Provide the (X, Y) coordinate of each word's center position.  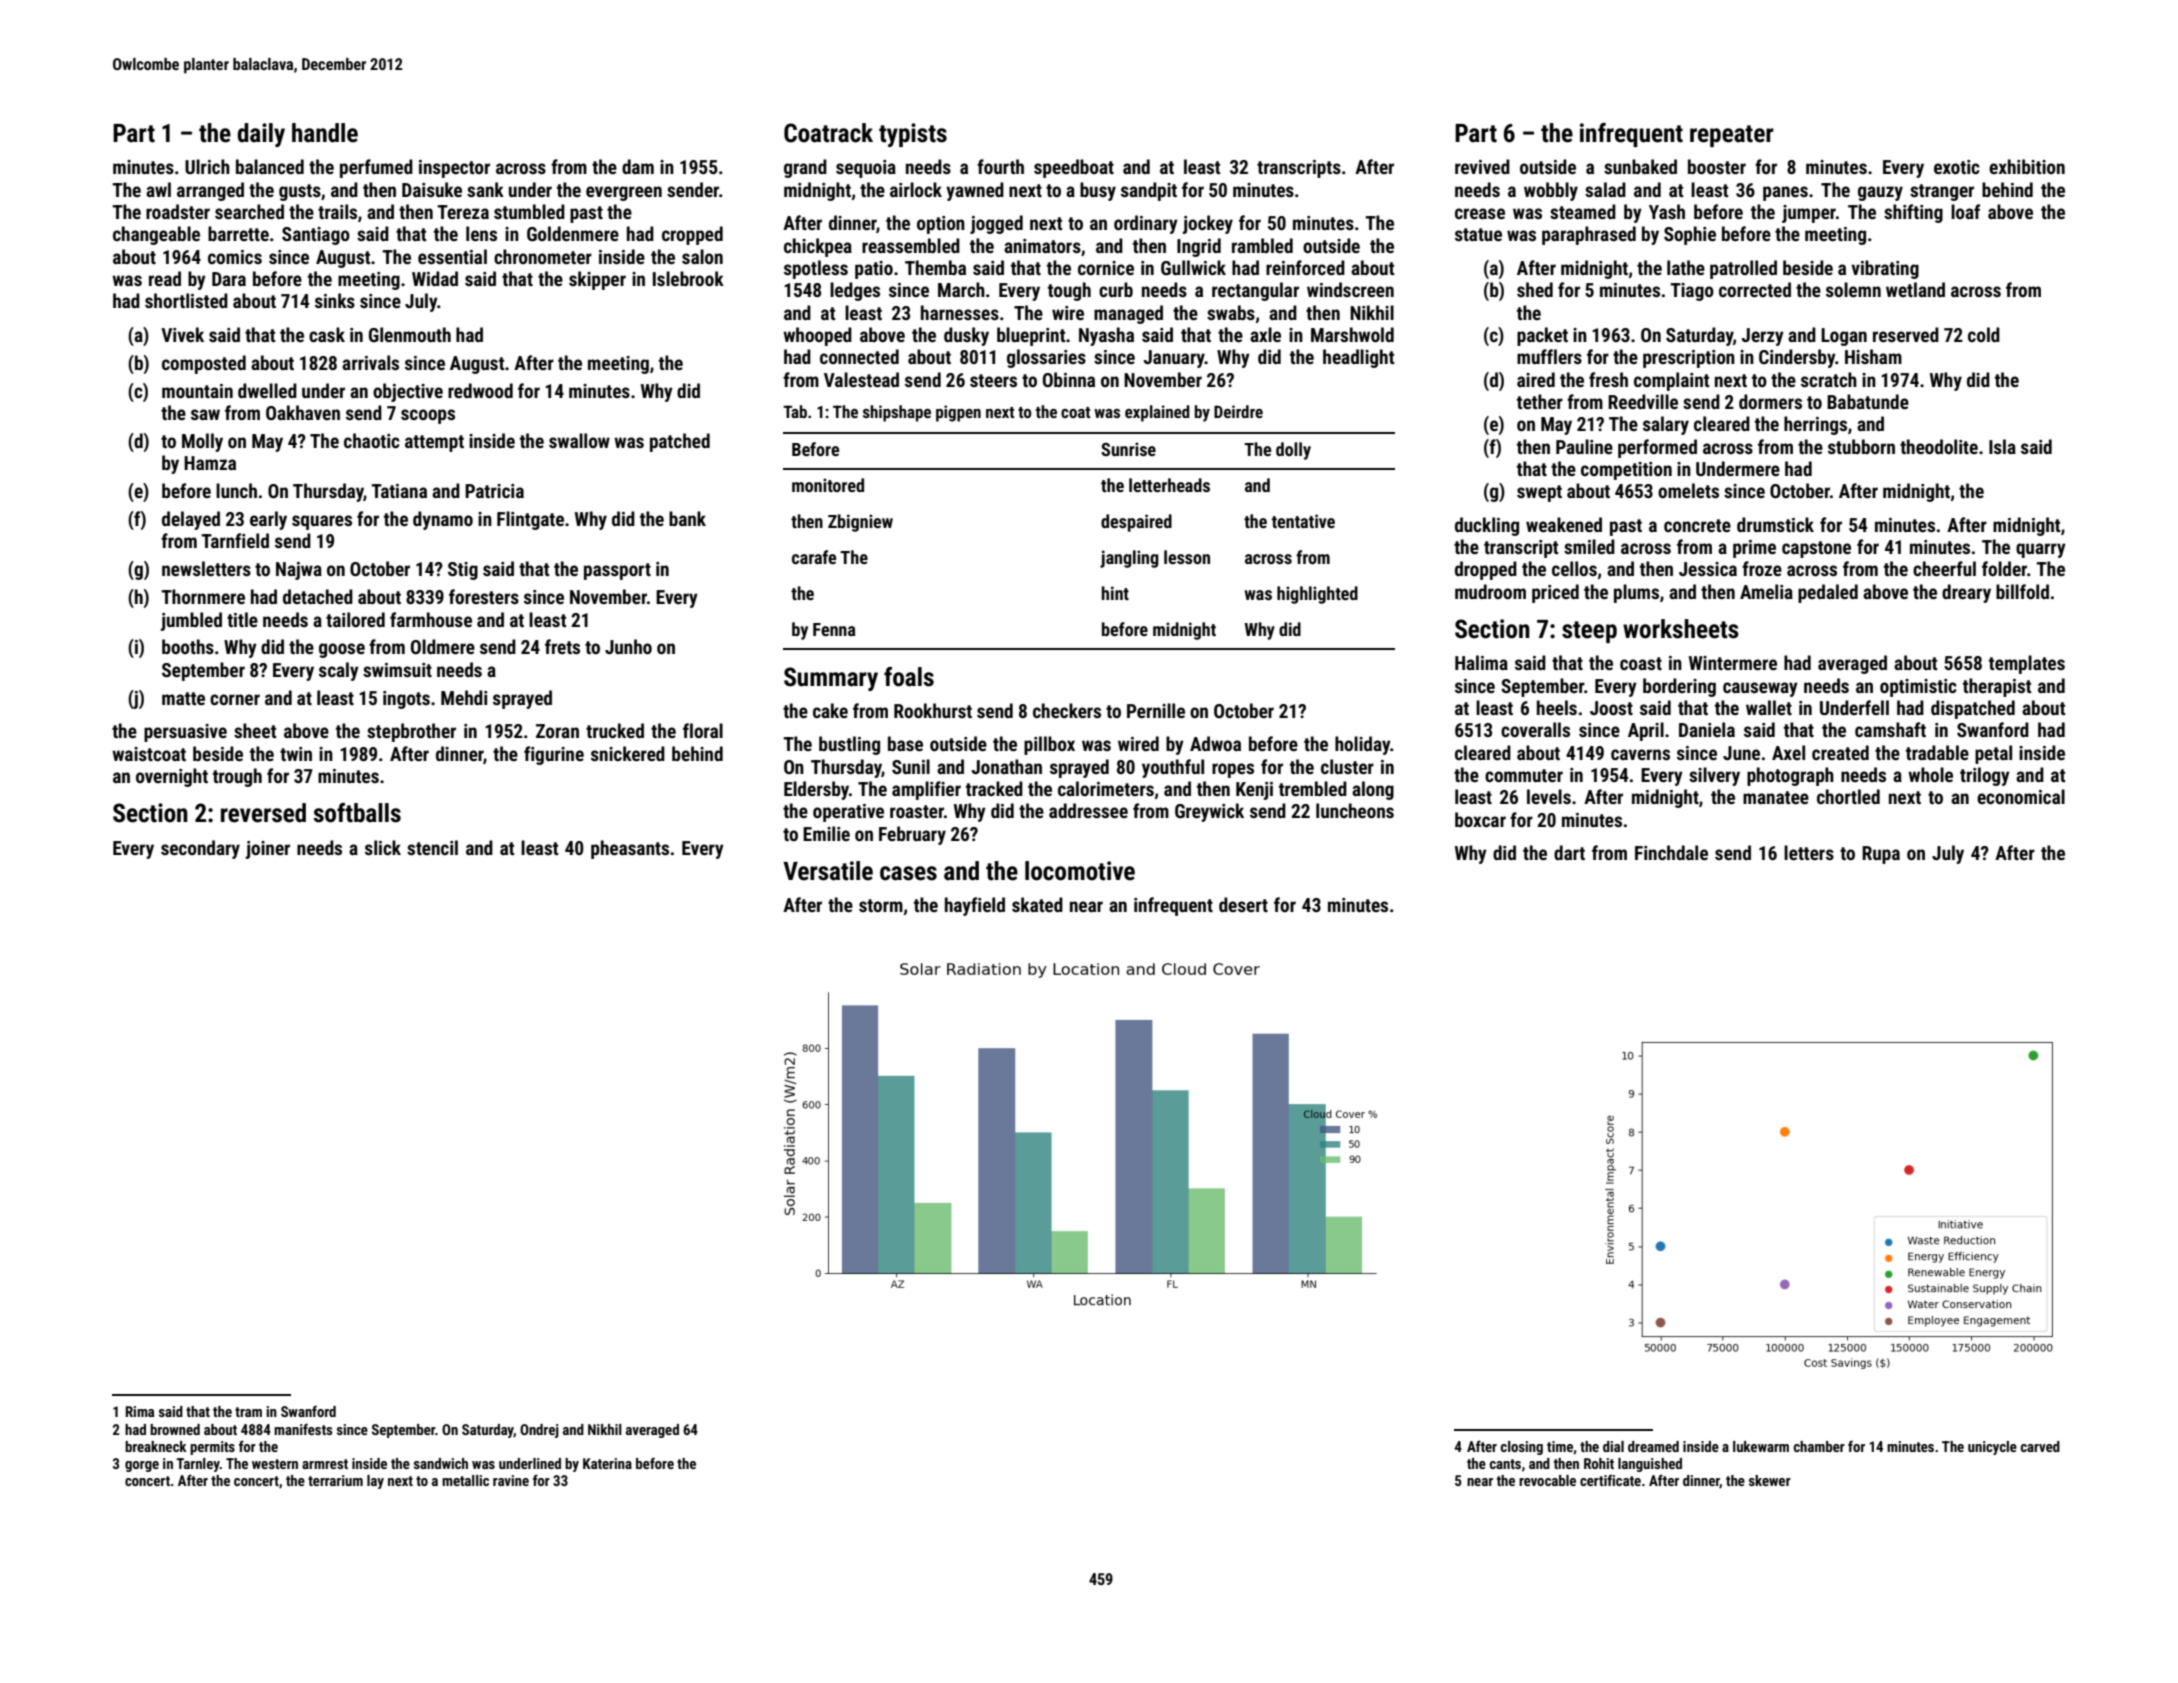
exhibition (2027, 166)
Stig (463, 571)
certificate (1610, 1480)
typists (913, 135)
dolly (1293, 451)
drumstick (1775, 524)
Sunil (911, 766)
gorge (142, 1466)
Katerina (607, 1463)
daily (261, 135)
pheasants (630, 849)
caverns (1640, 754)
